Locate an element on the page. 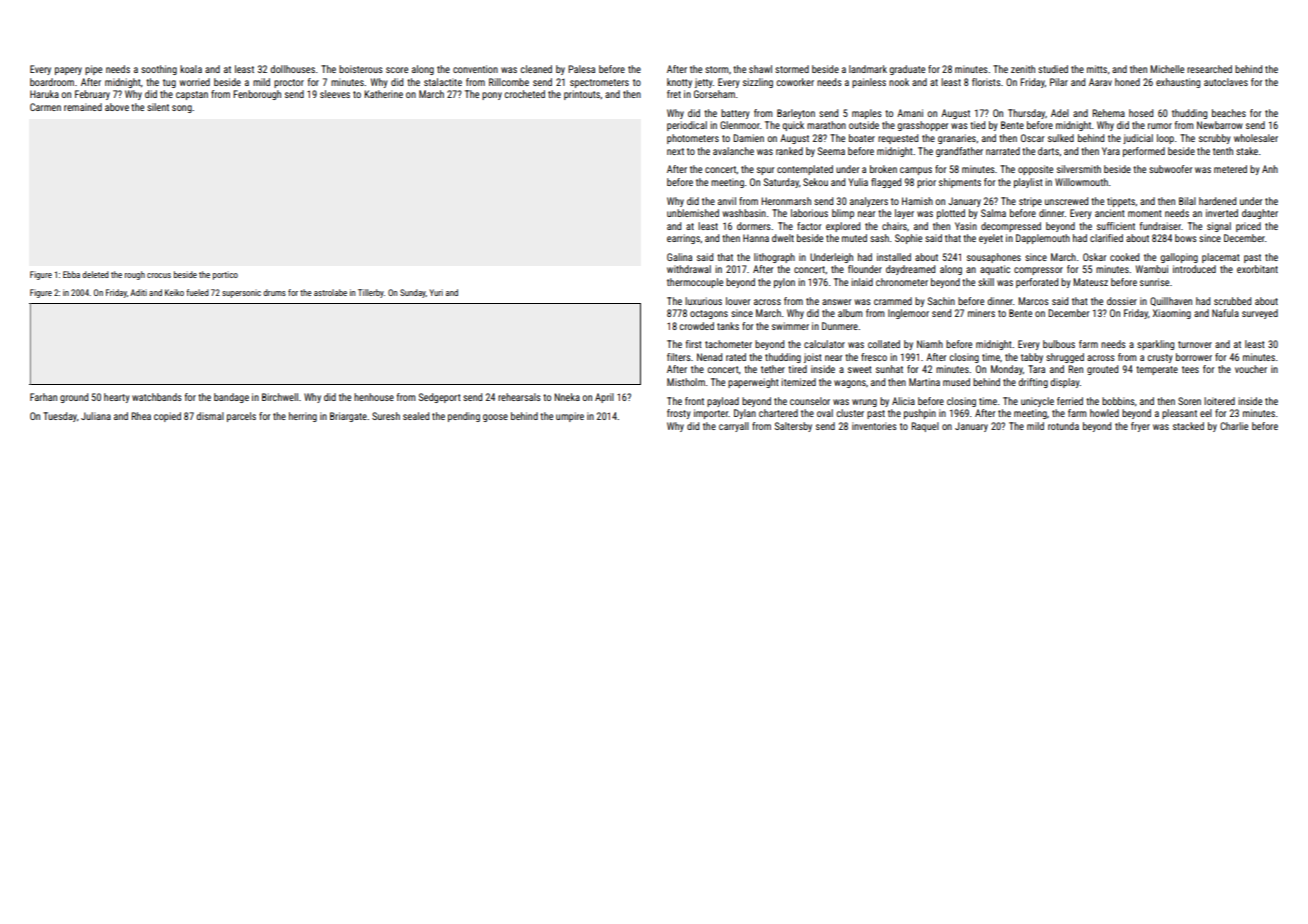 The width and height of the document is (1308, 924). anvil is located at coordinates (727, 201).
